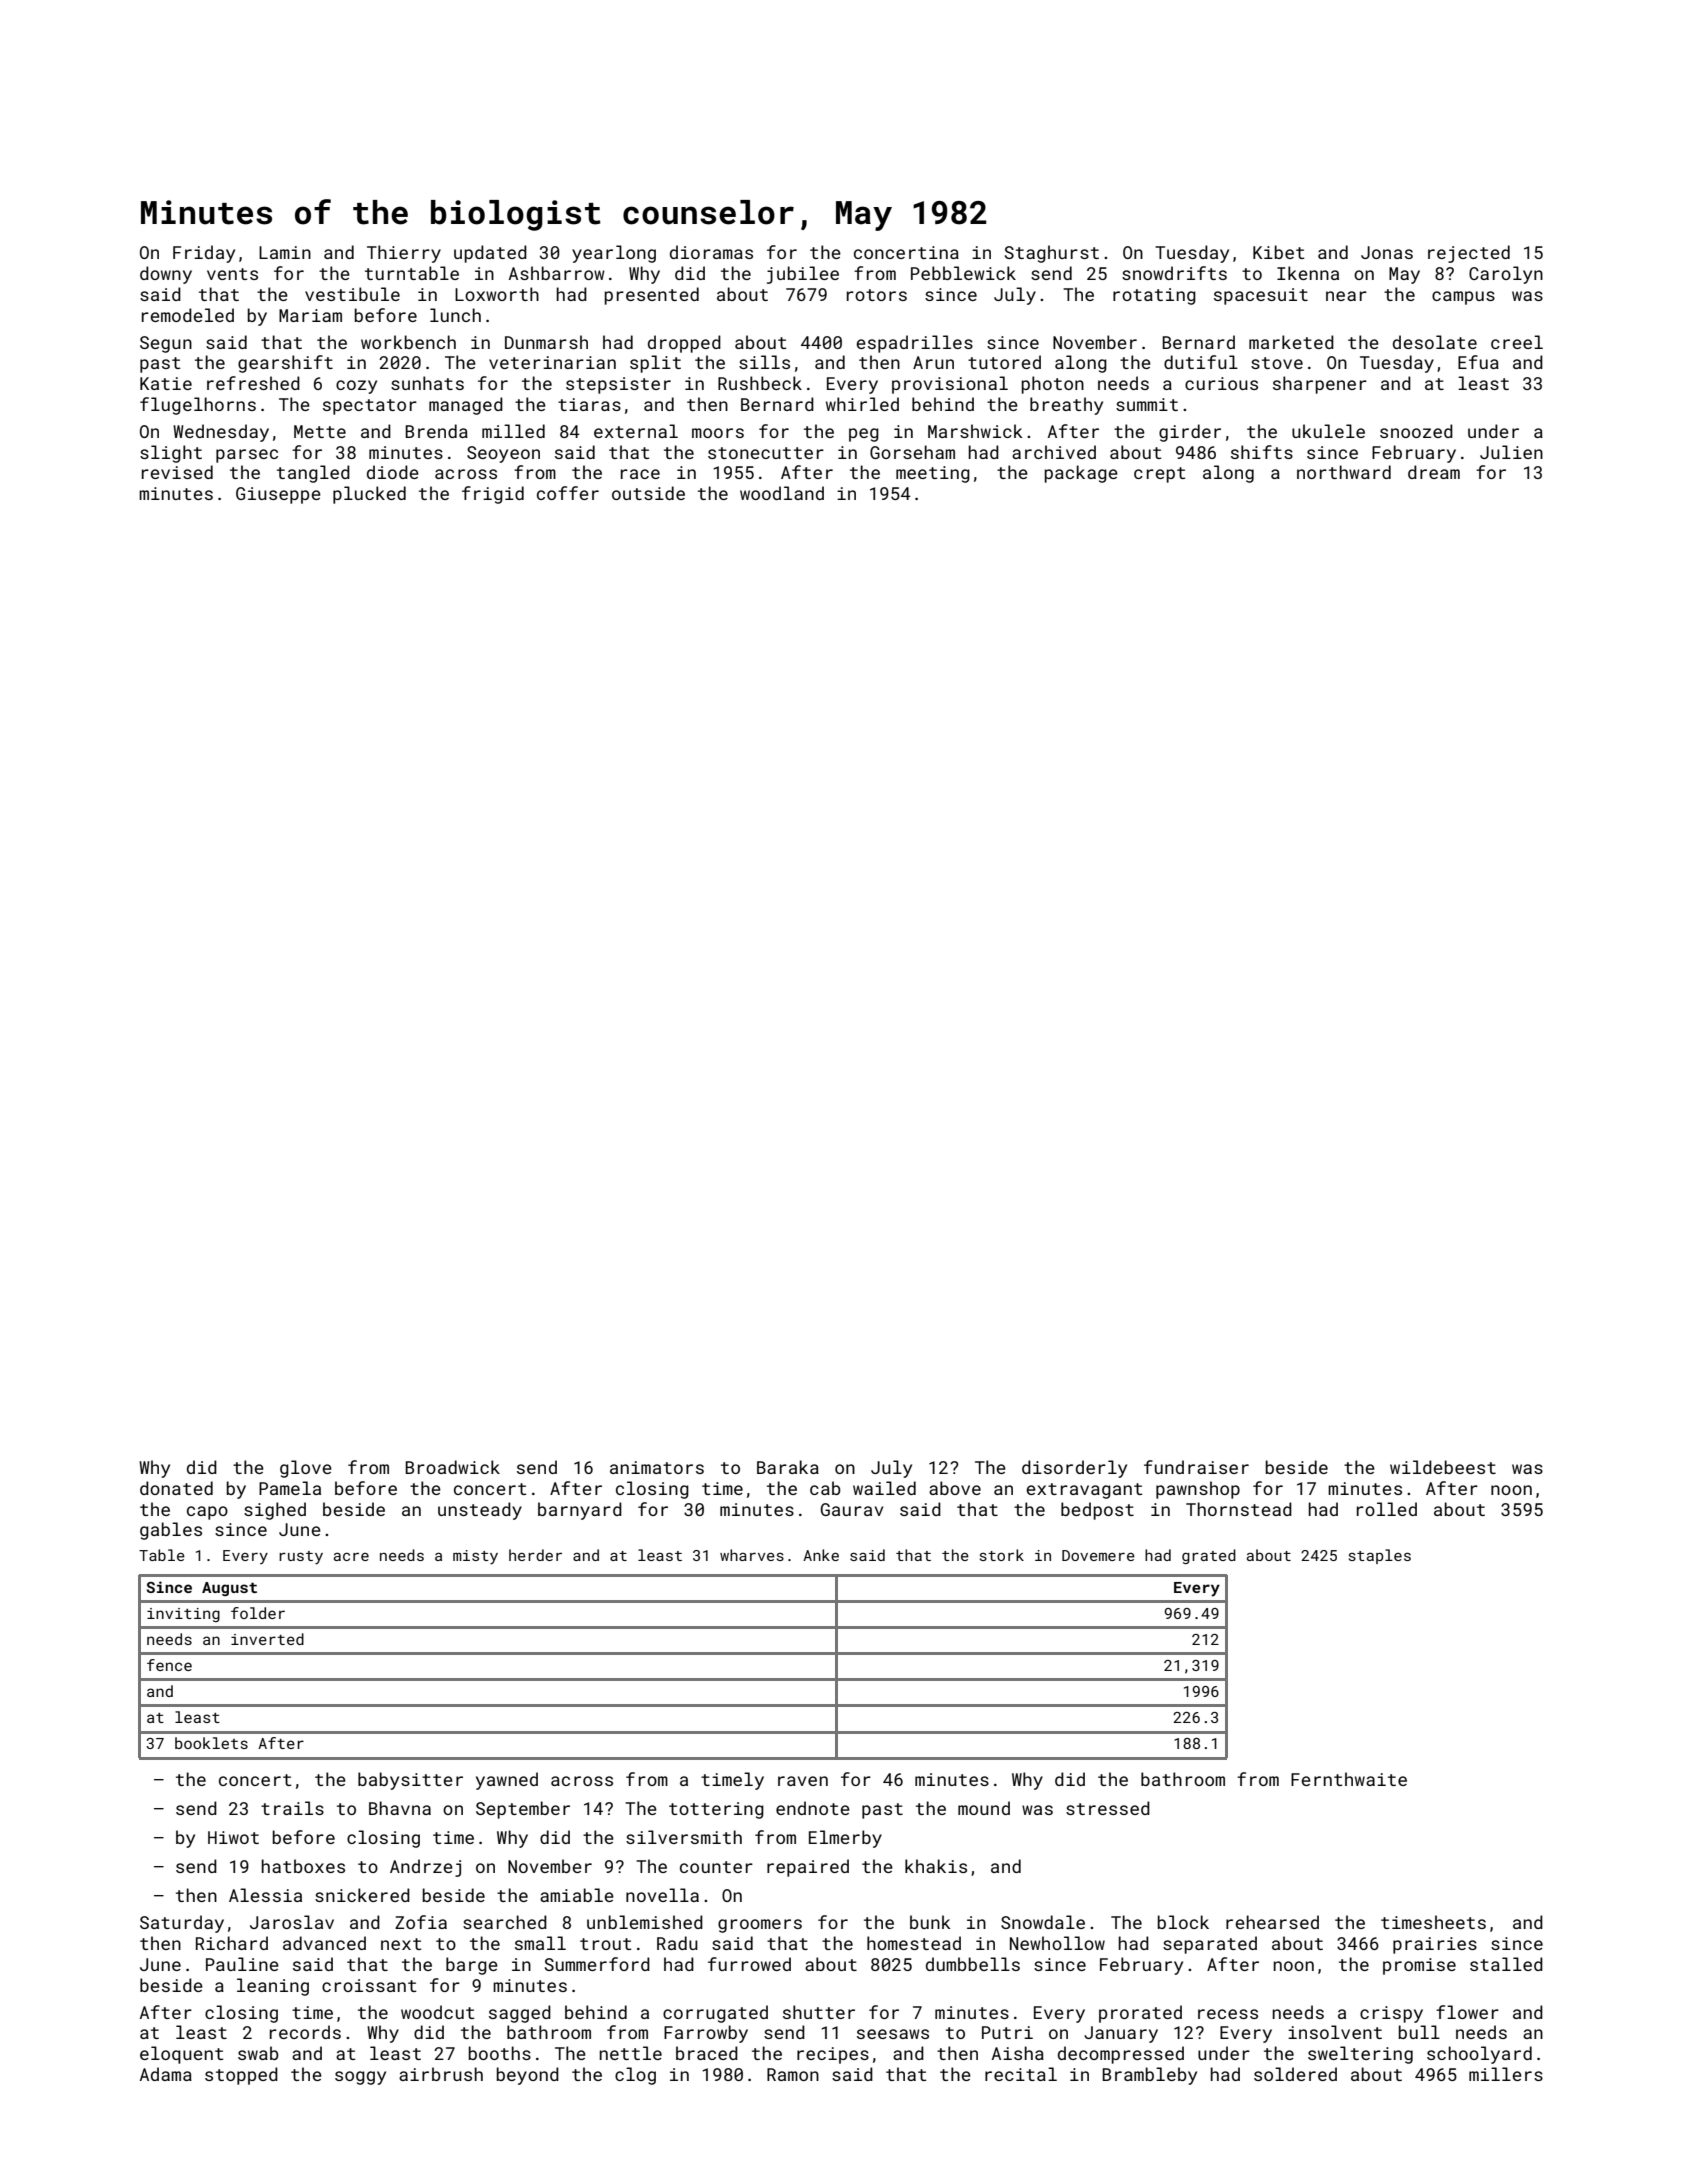 This screenshot has width=1683, height=2178. Describe the element at coordinates (788, 1467) in the screenshot. I see `Baraka` at that location.
